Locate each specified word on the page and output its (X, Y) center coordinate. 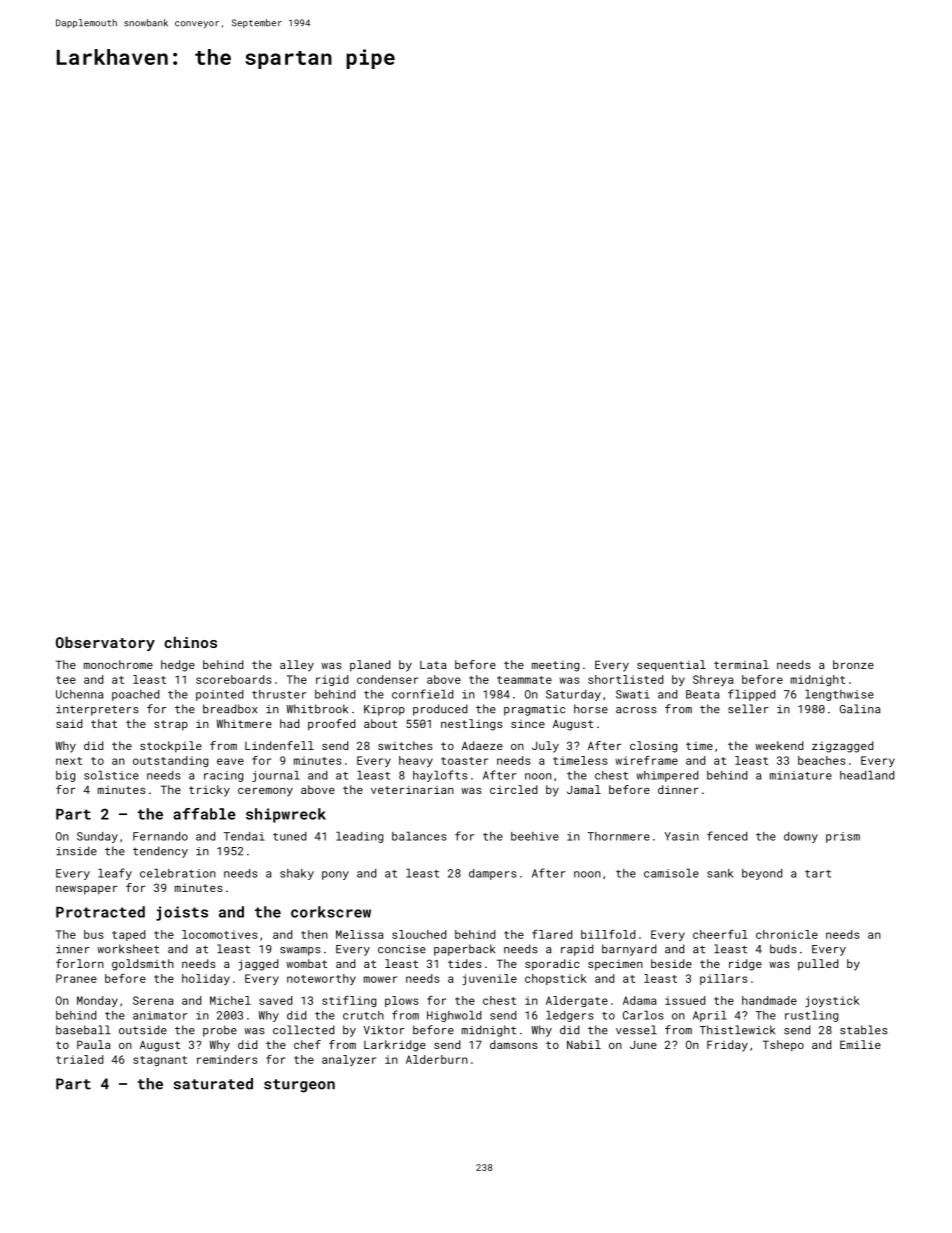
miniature (801, 775)
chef (307, 1044)
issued (685, 1000)
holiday (206, 979)
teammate (524, 680)
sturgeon (299, 1086)
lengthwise (839, 695)
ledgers (570, 1016)
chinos (190, 642)
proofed (331, 725)
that (104, 723)
